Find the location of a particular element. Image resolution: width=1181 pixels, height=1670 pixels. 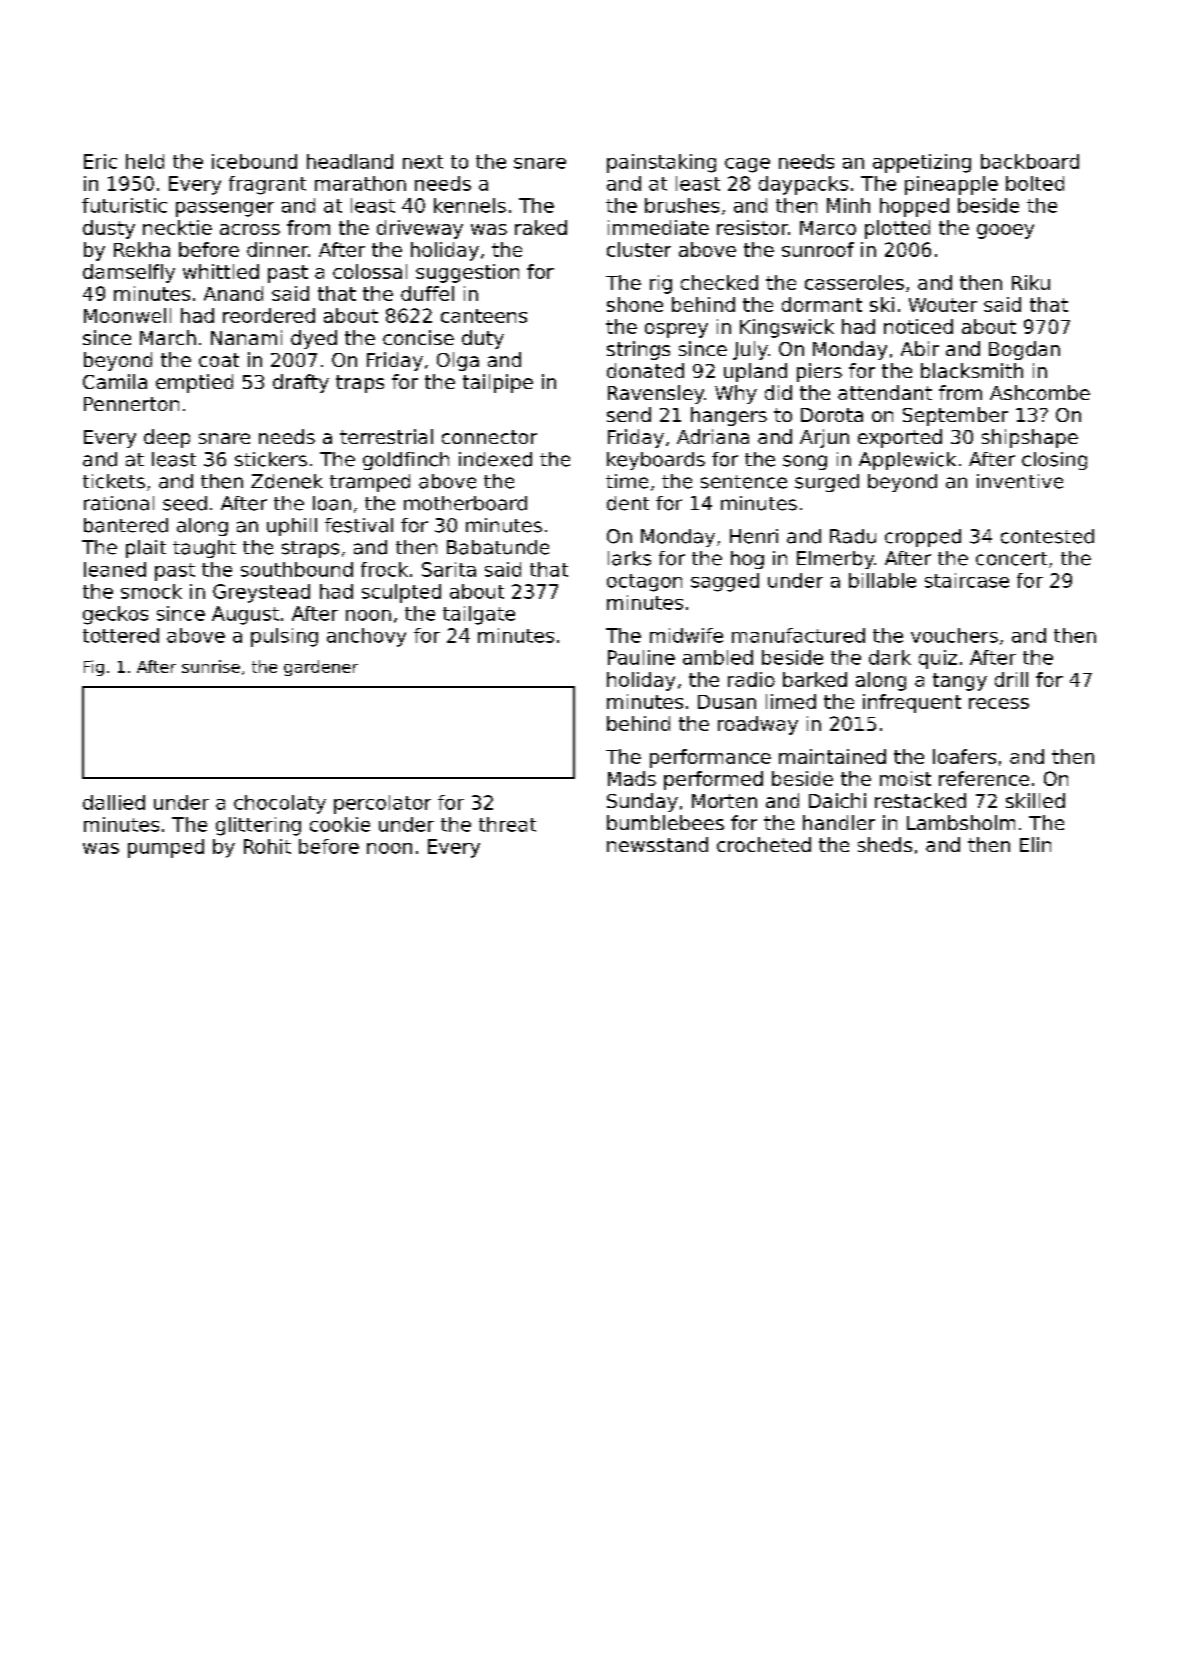

attendant is located at coordinates (885, 392).
